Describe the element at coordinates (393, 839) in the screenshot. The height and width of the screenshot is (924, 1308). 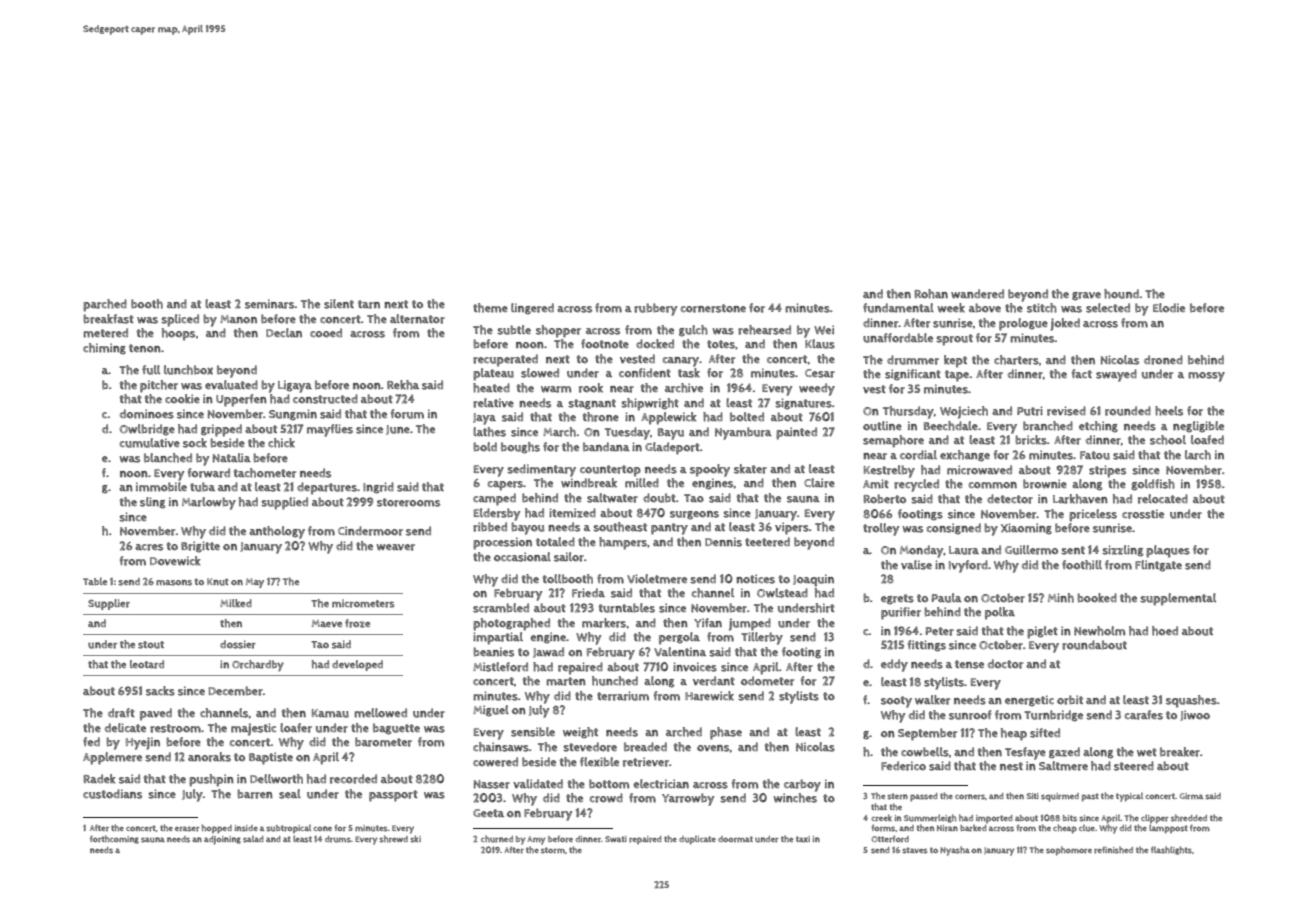
I see `shrewd` at that location.
